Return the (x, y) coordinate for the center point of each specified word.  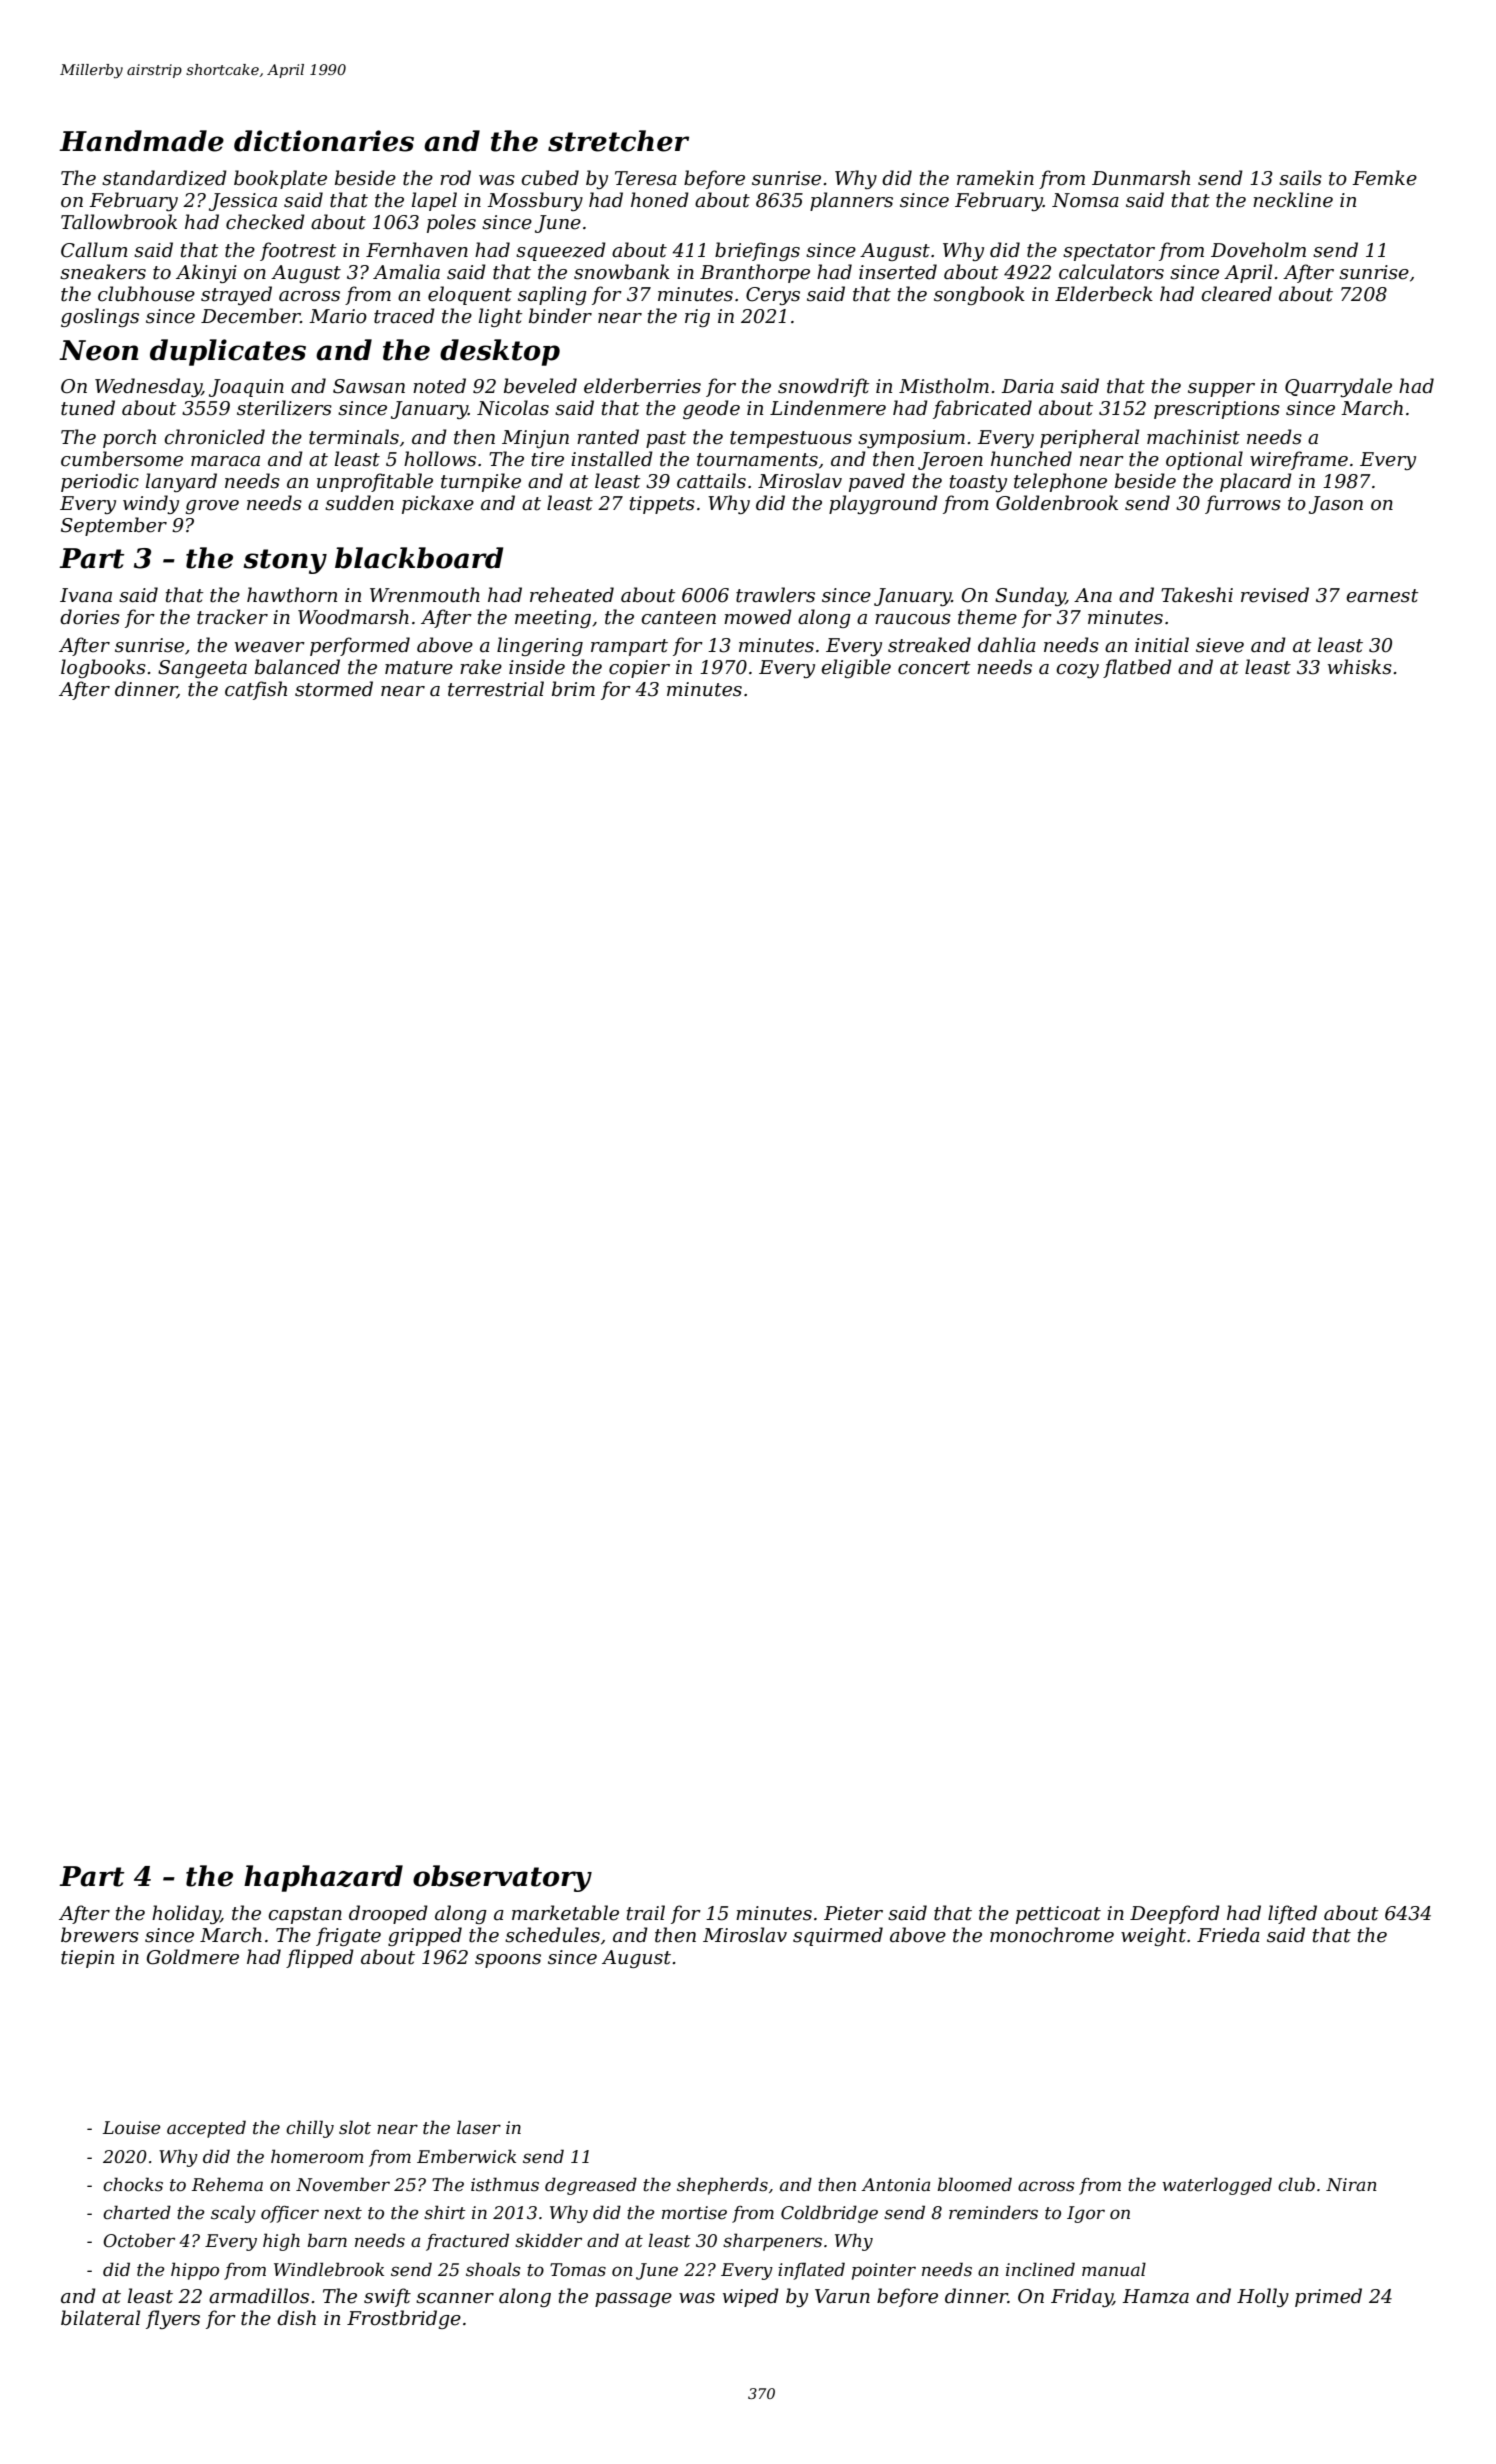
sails (1300, 178)
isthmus (505, 2184)
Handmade (141, 141)
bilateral (100, 2318)
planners (851, 201)
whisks (1360, 667)
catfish (256, 690)
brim (573, 689)
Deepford (1175, 1914)
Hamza (1155, 2296)
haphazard (323, 1878)
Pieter (853, 1913)
